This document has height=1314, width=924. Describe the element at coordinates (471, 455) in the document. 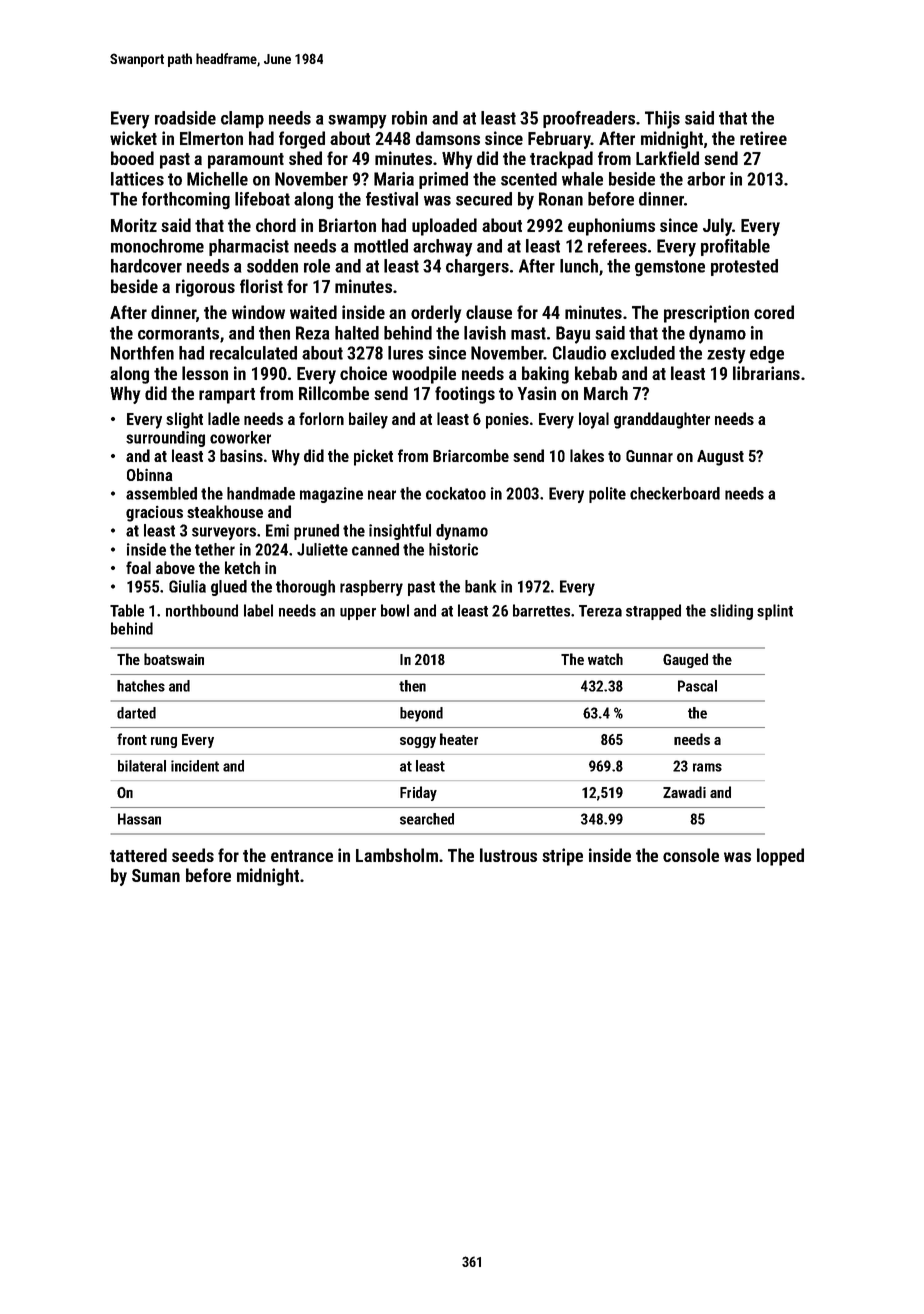

I see `Briarcombe` at that location.
